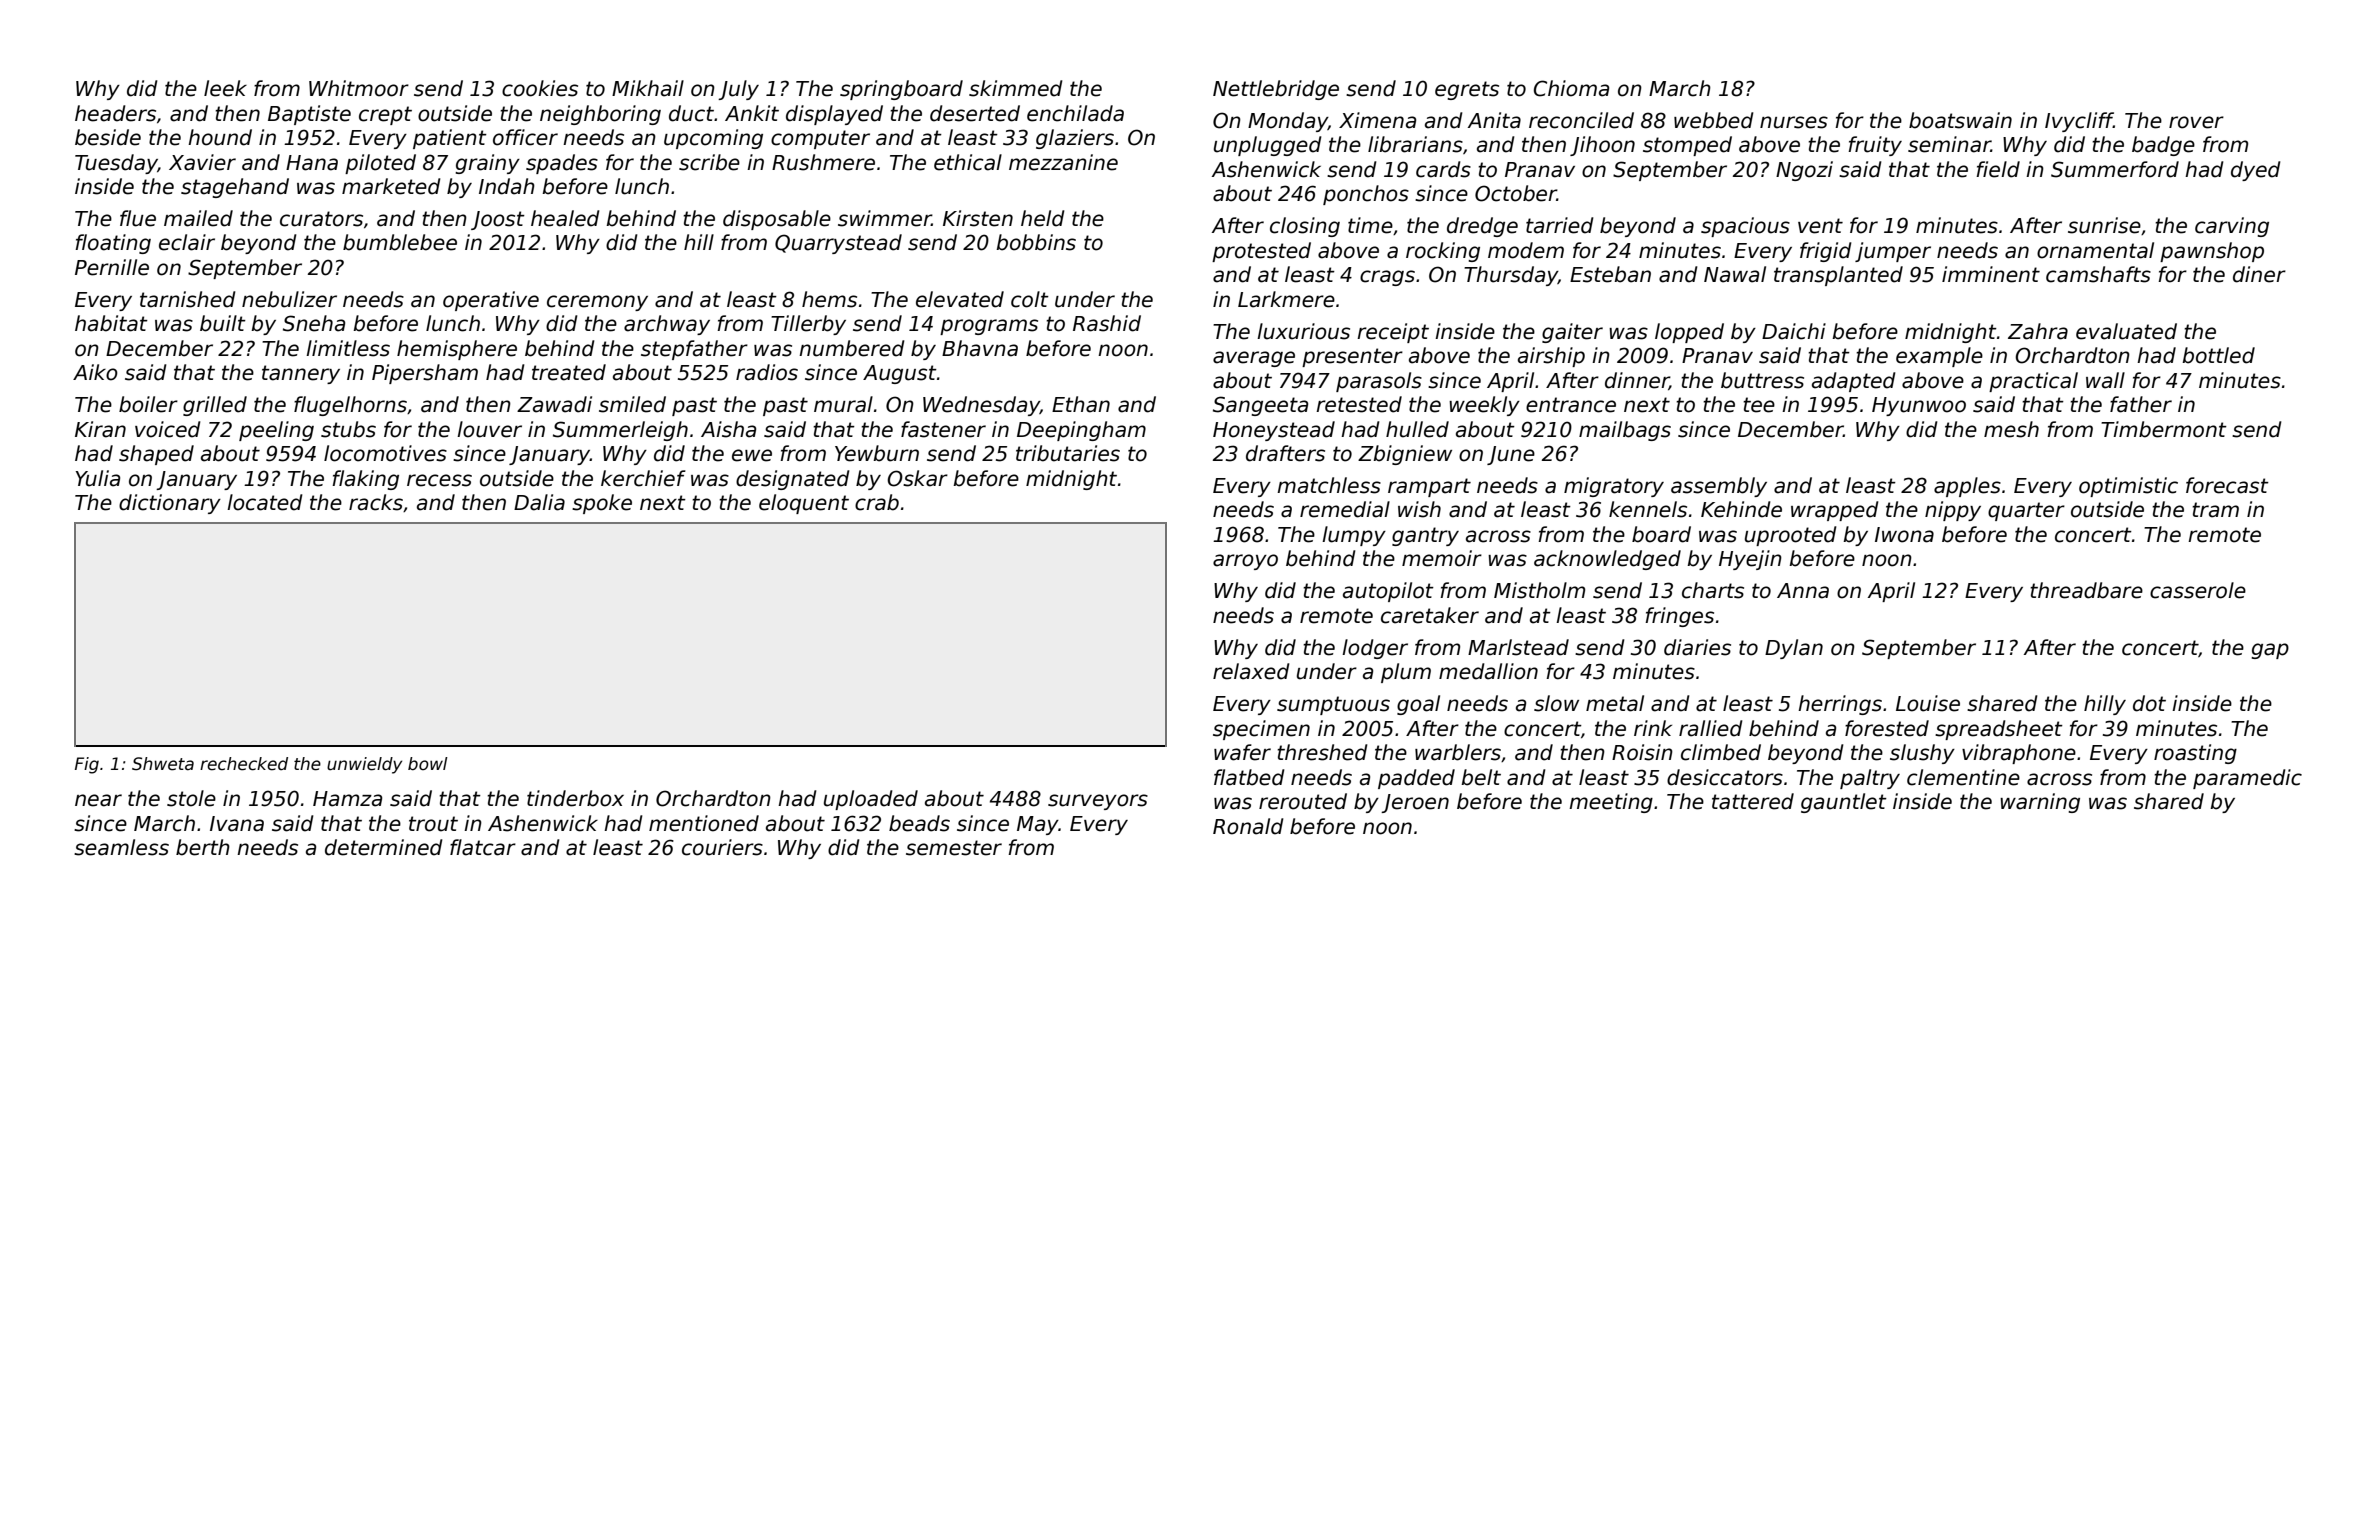 The image size is (2380, 1540). Describe the element at coordinates (170, 504) in the screenshot. I see `dictionary` at that location.
